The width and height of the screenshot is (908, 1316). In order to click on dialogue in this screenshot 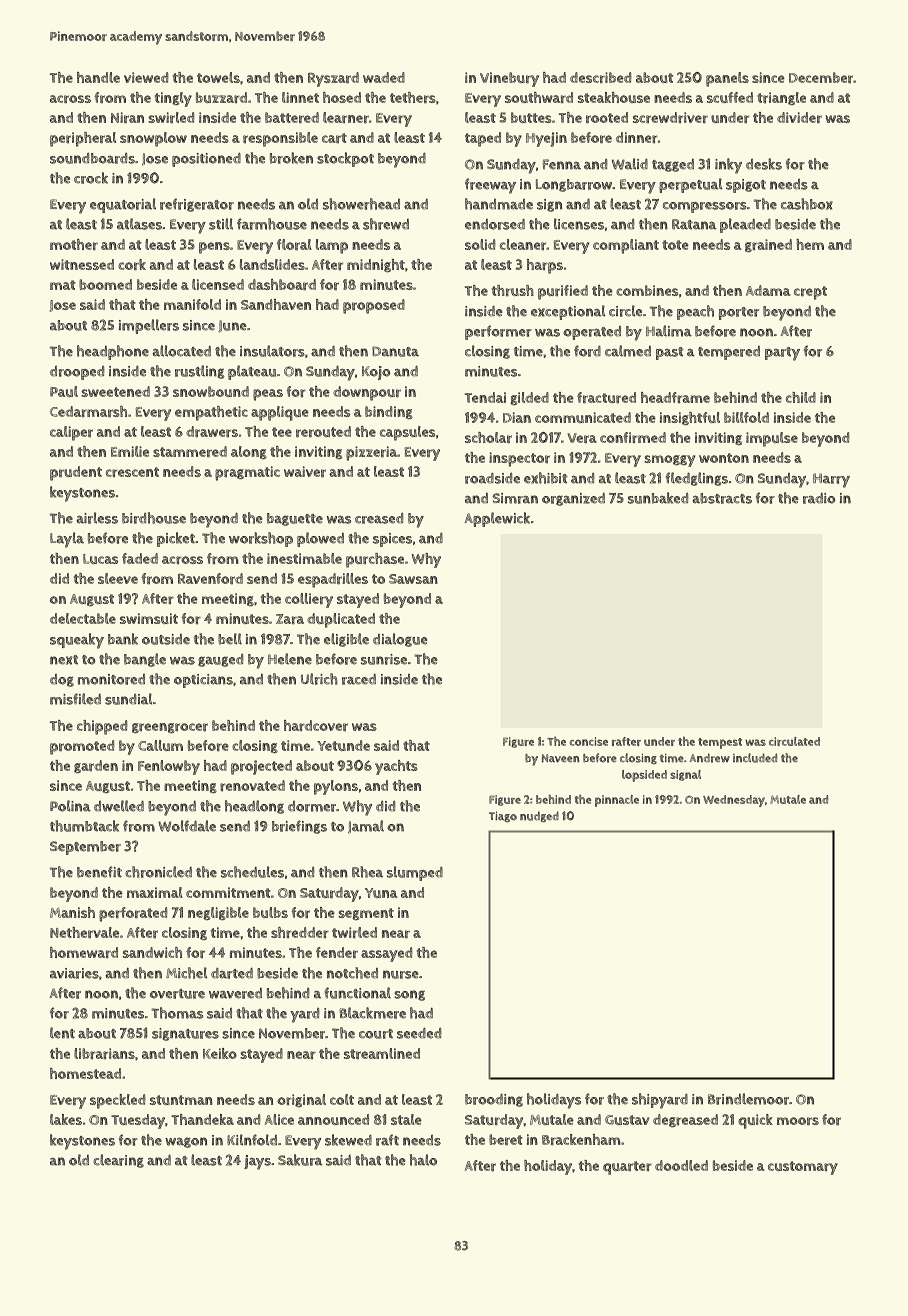, I will do `click(400, 640)`.
